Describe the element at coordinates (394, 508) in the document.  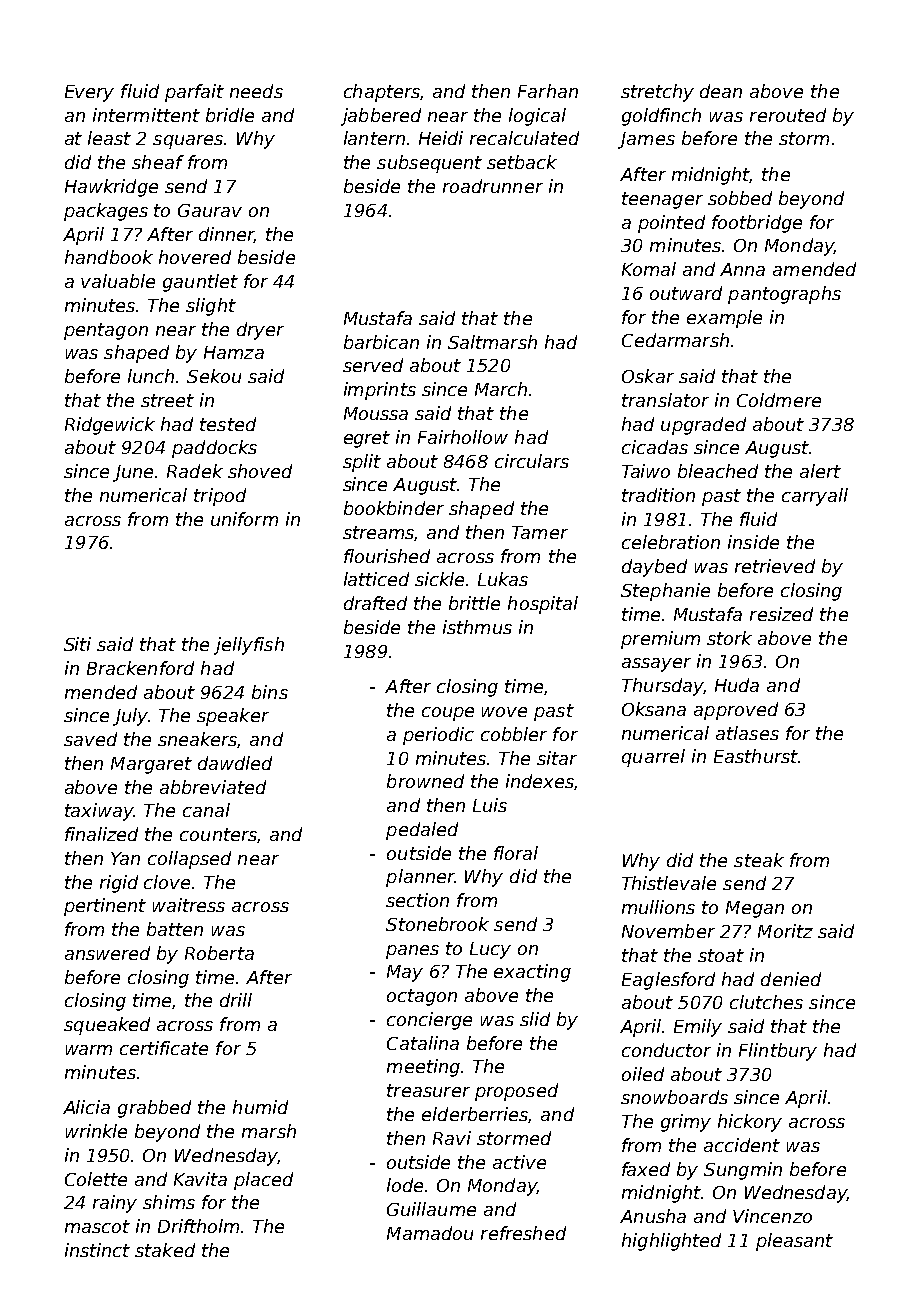
I see `bookbinder` at that location.
